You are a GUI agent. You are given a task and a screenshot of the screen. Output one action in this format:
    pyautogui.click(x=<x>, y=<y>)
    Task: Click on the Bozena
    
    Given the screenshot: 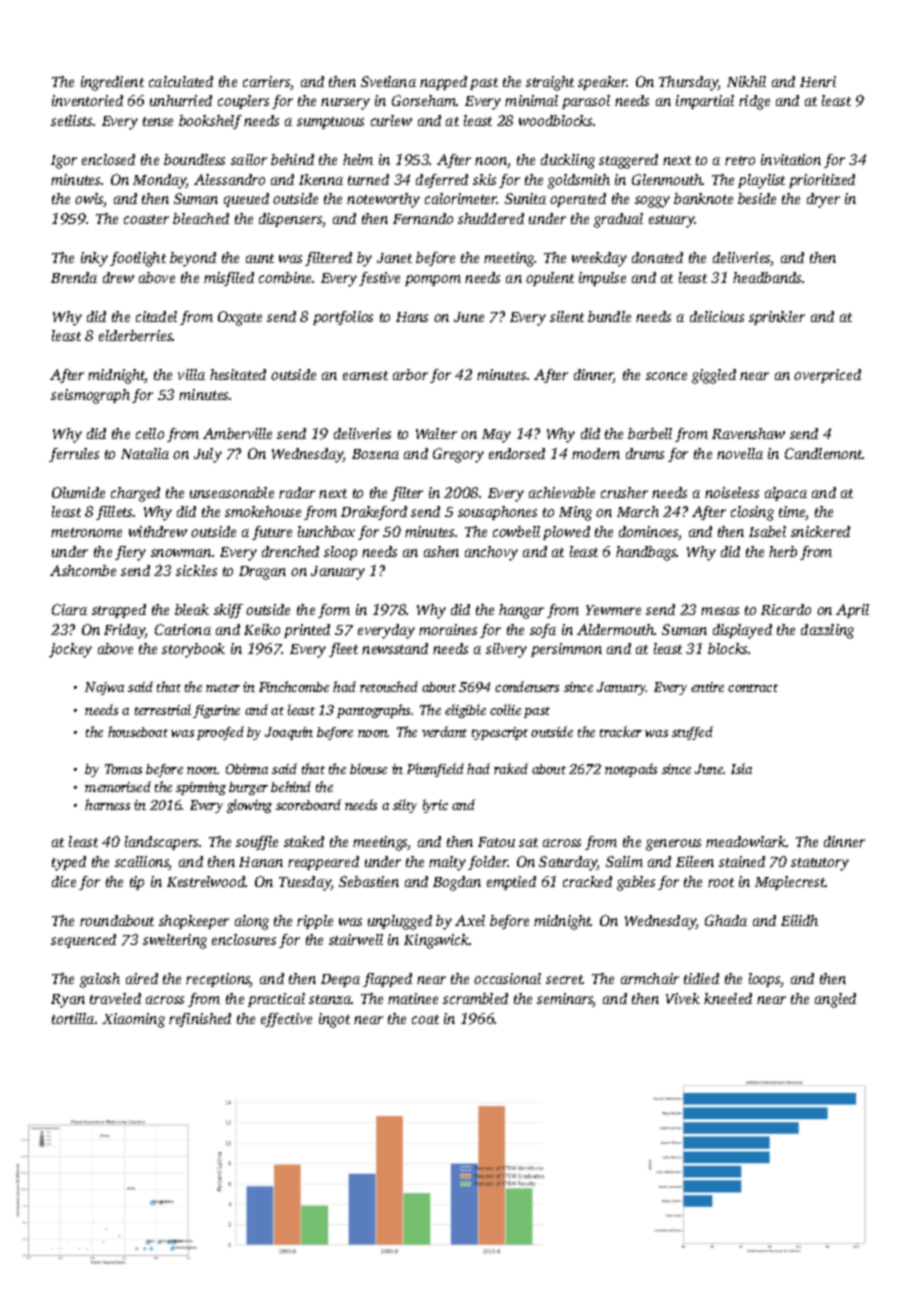 What is the action you would take?
    pyautogui.click(x=375, y=454)
